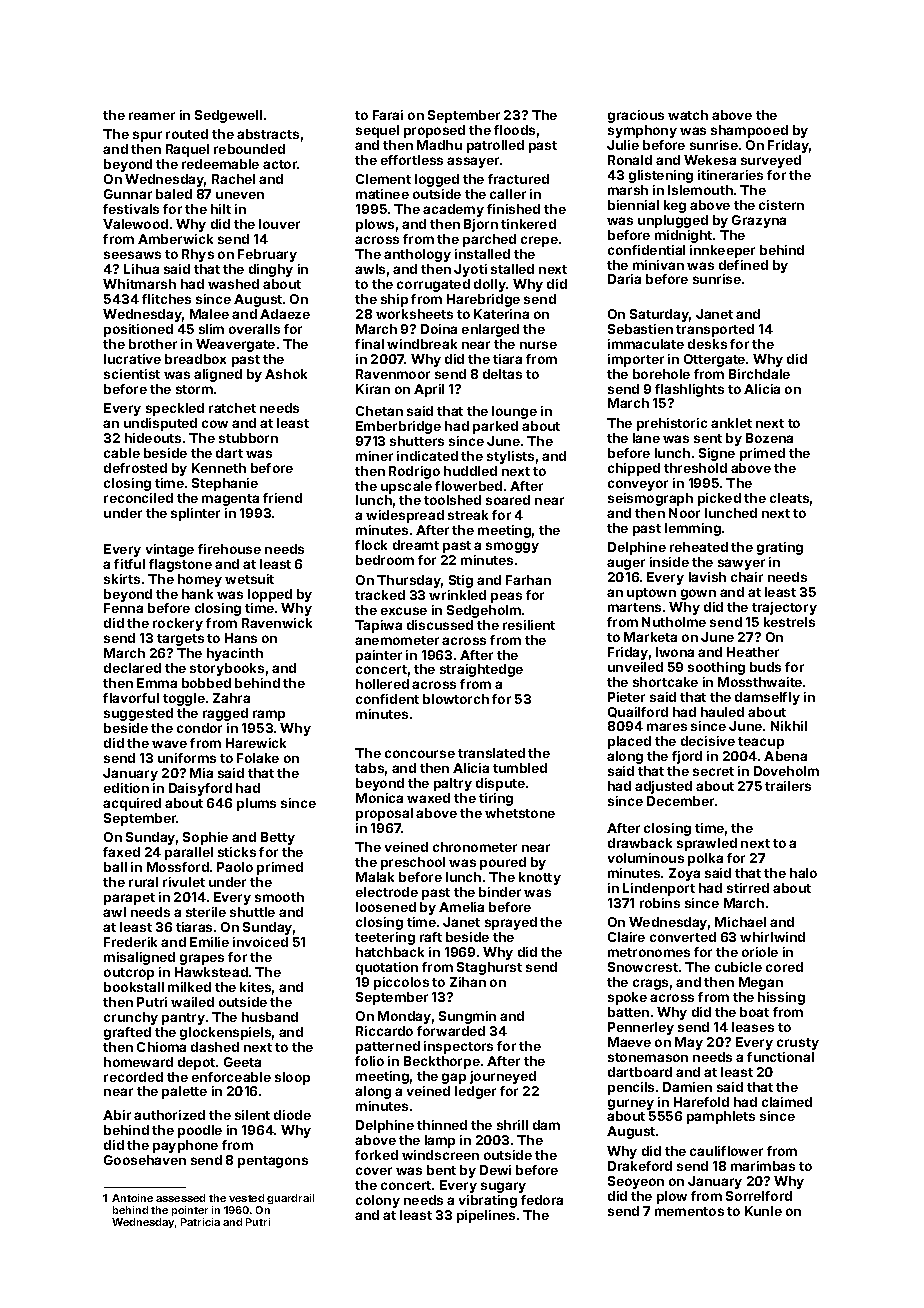 The height and width of the screenshot is (1308, 924). Describe the element at coordinates (249, 149) in the screenshot. I see `rebounded` at that location.
